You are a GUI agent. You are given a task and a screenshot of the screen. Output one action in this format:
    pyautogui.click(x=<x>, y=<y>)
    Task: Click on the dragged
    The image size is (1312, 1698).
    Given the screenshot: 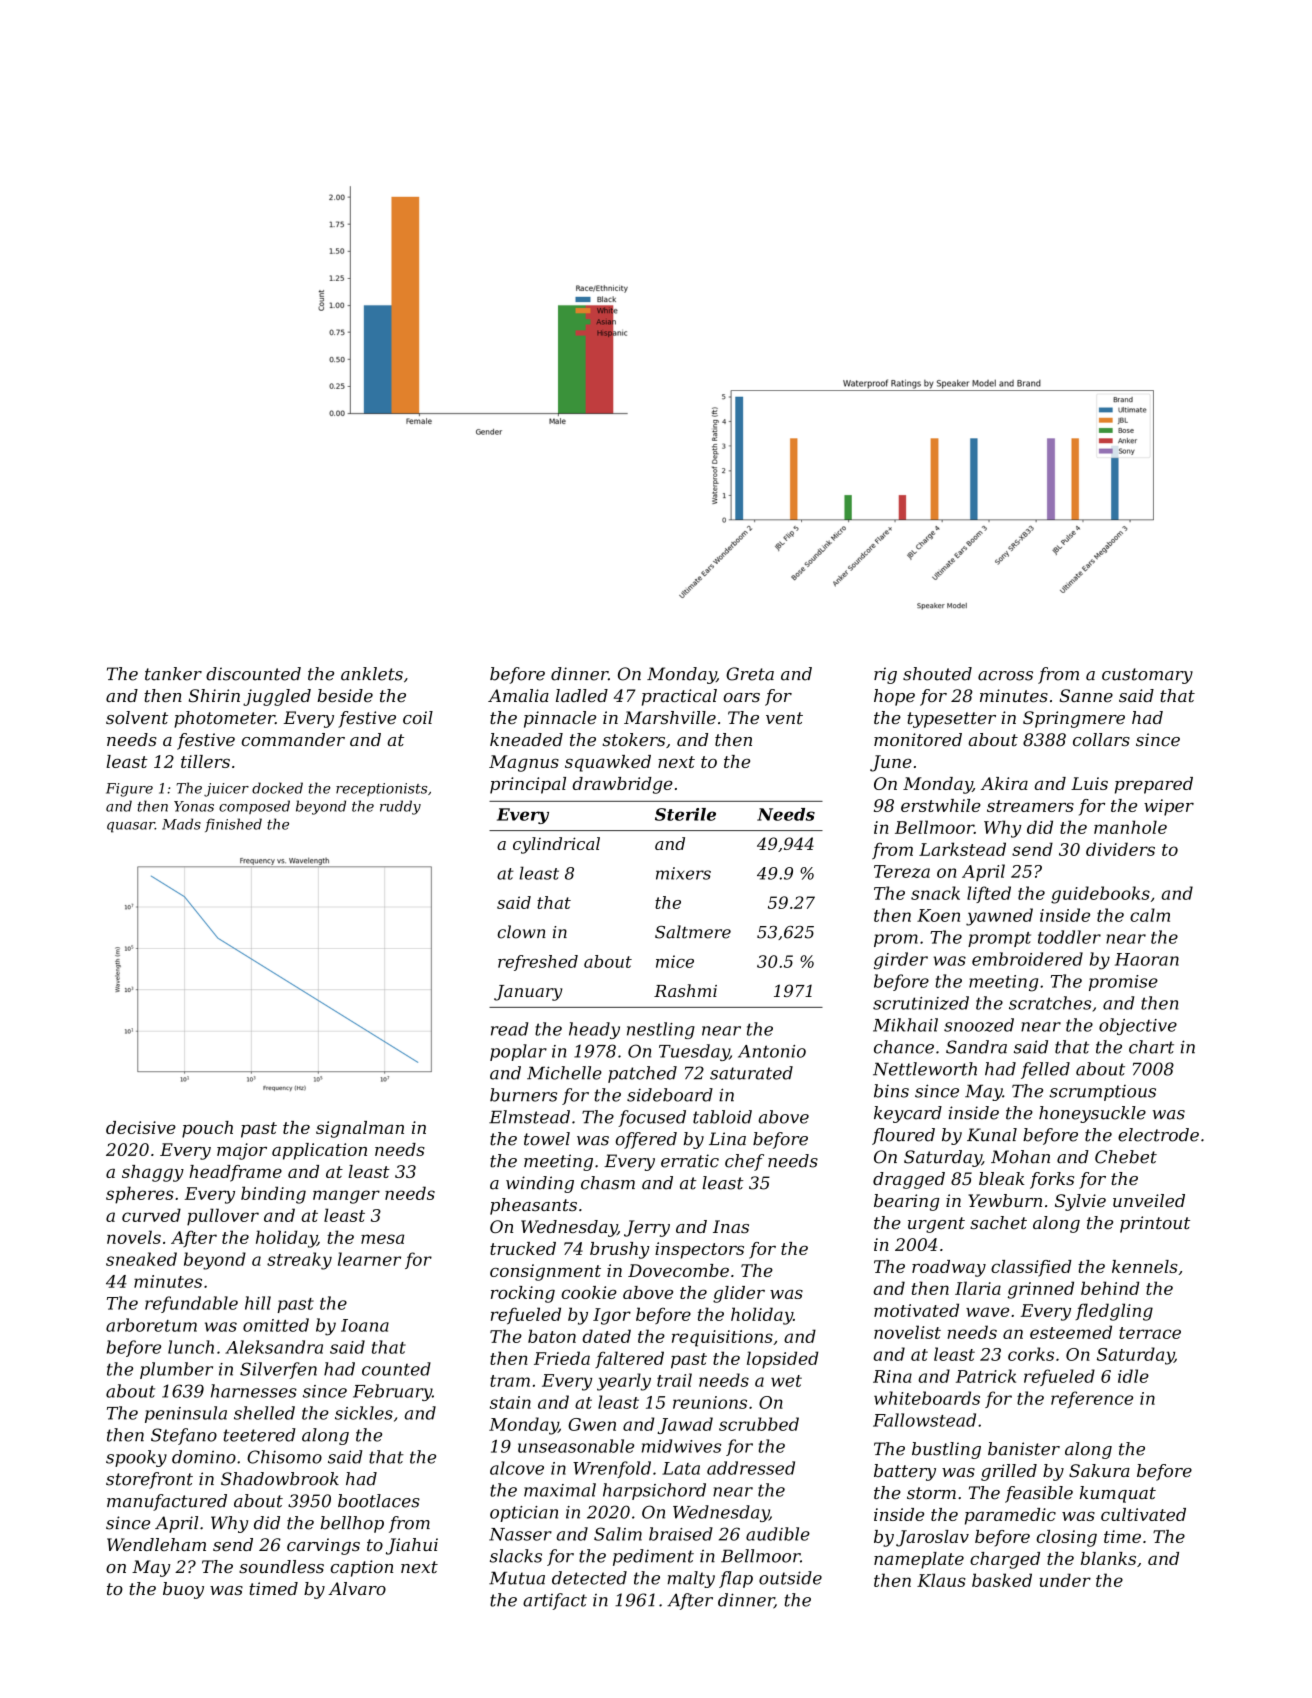 What is the action you would take?
    pyautogui.click(x=909, y=1180)
